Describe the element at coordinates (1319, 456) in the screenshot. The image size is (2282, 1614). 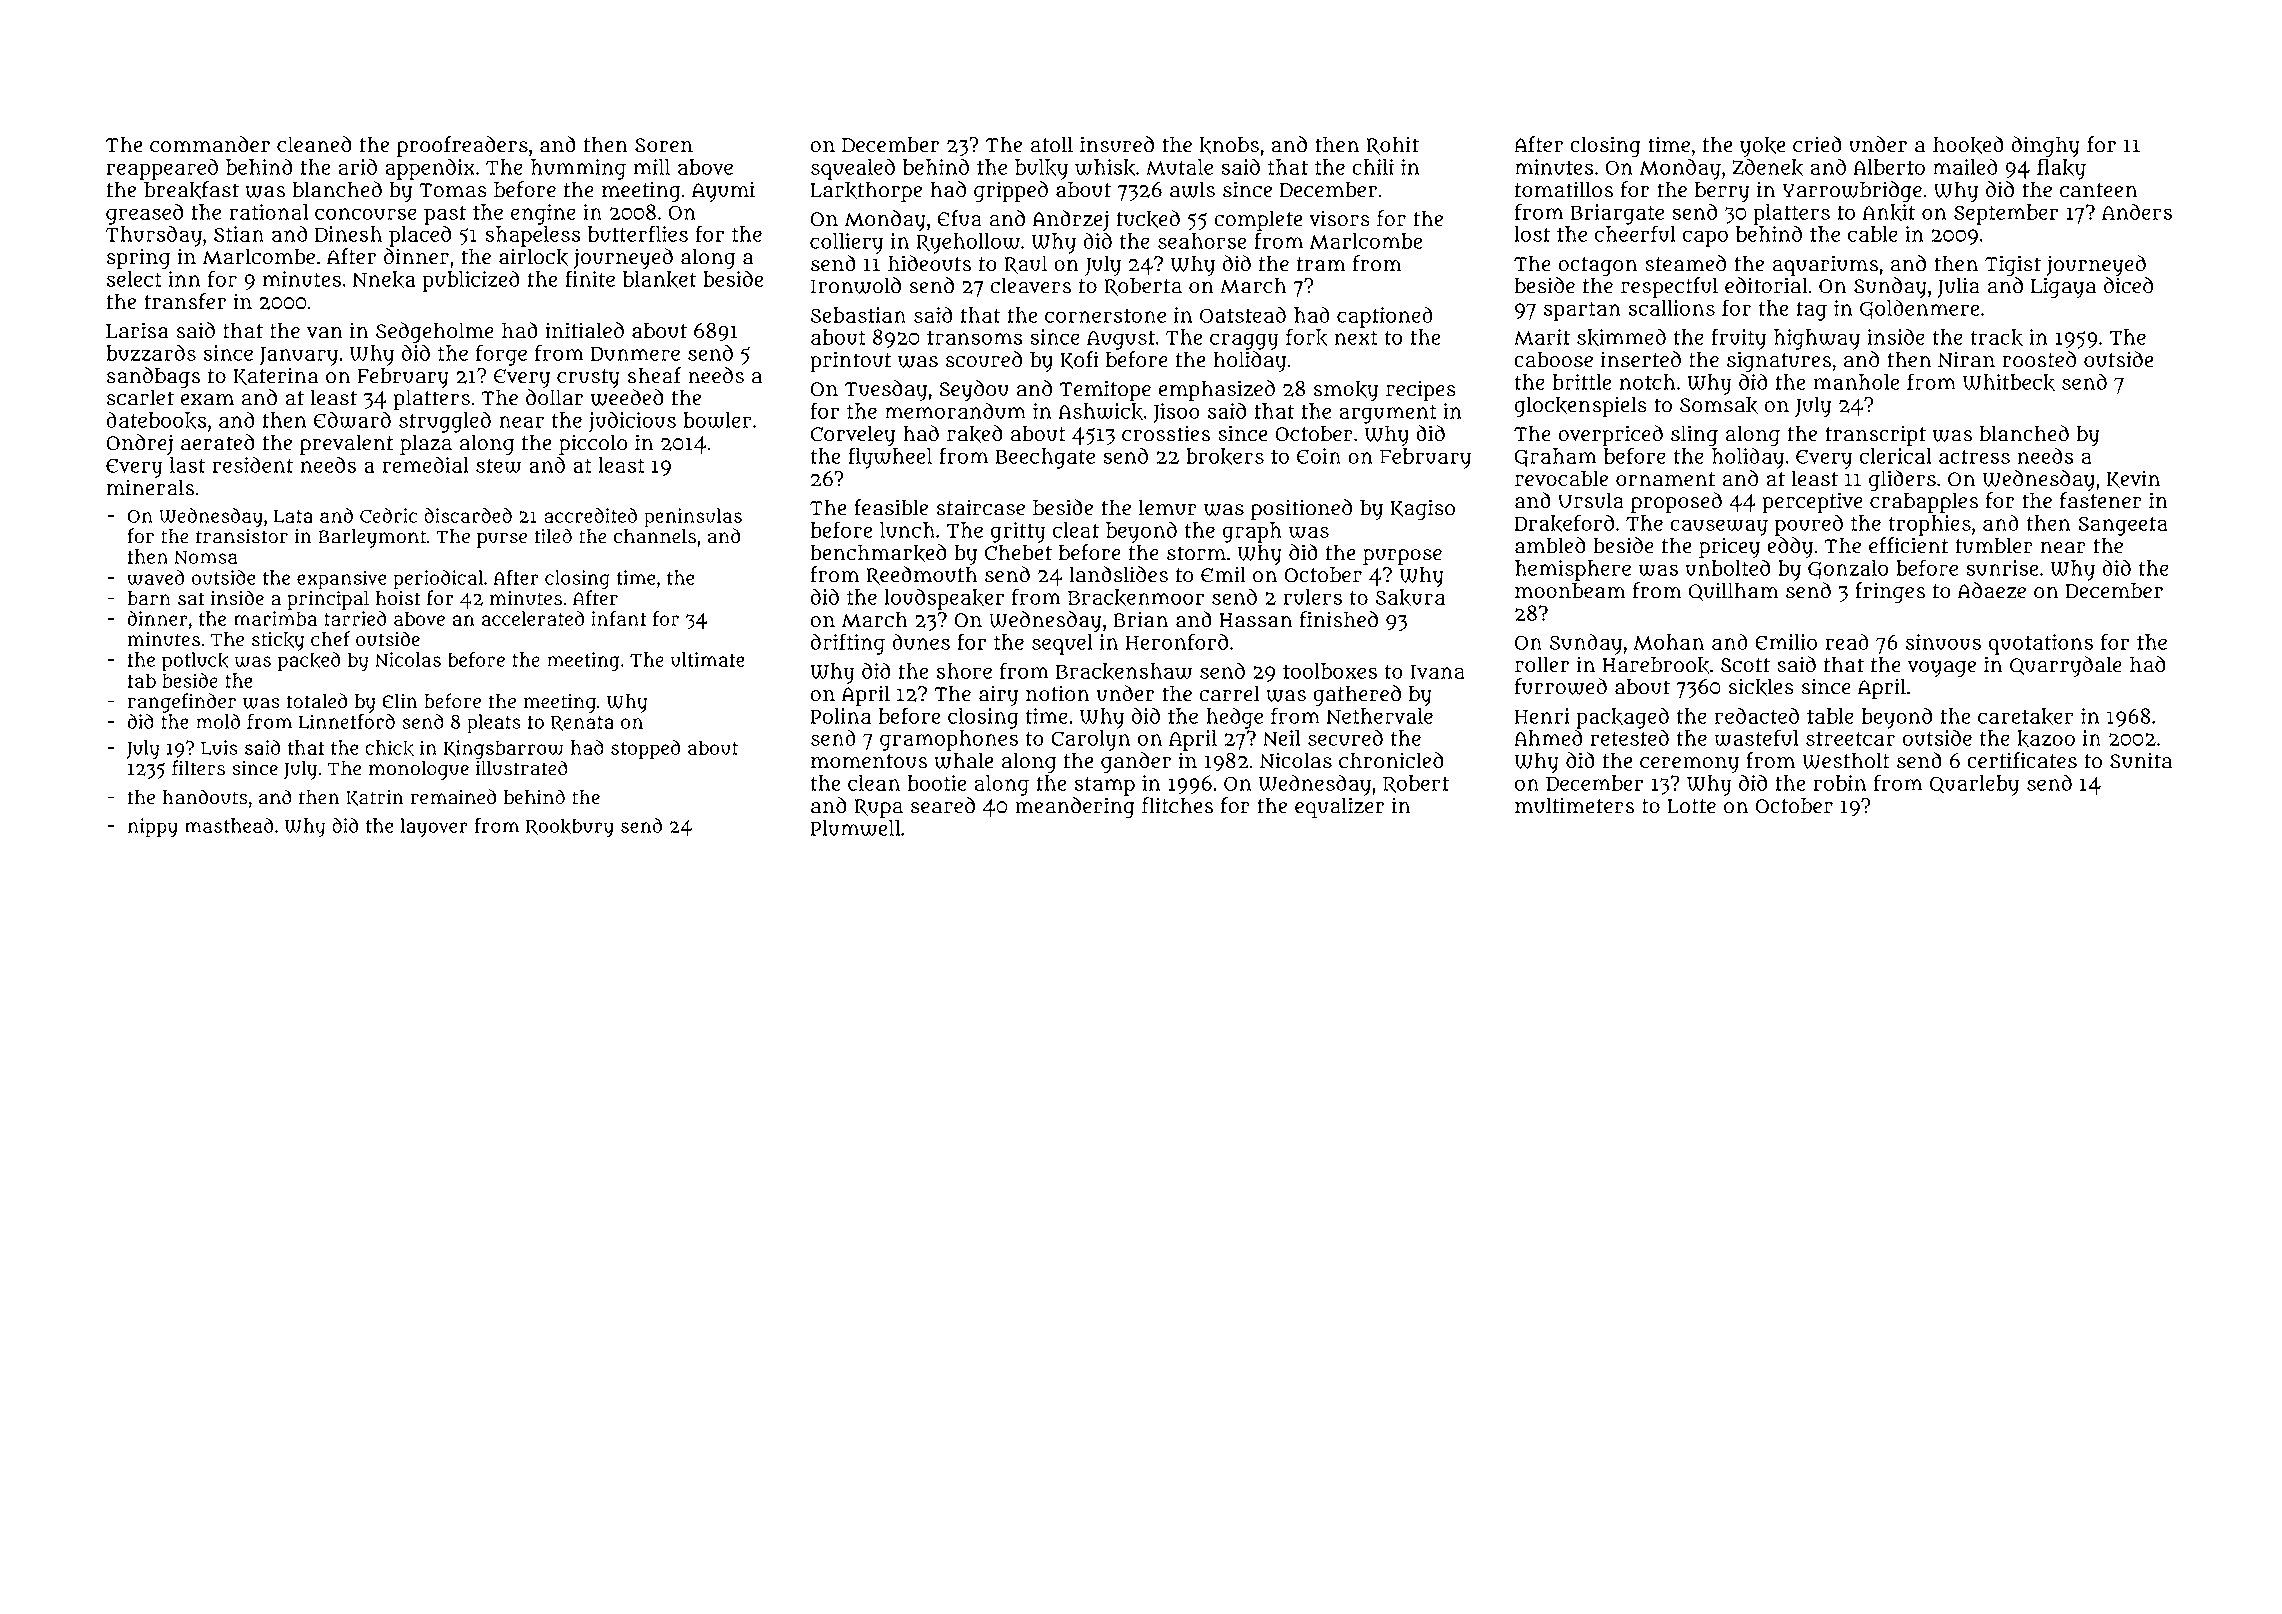
I see `Eoin` at that location.
